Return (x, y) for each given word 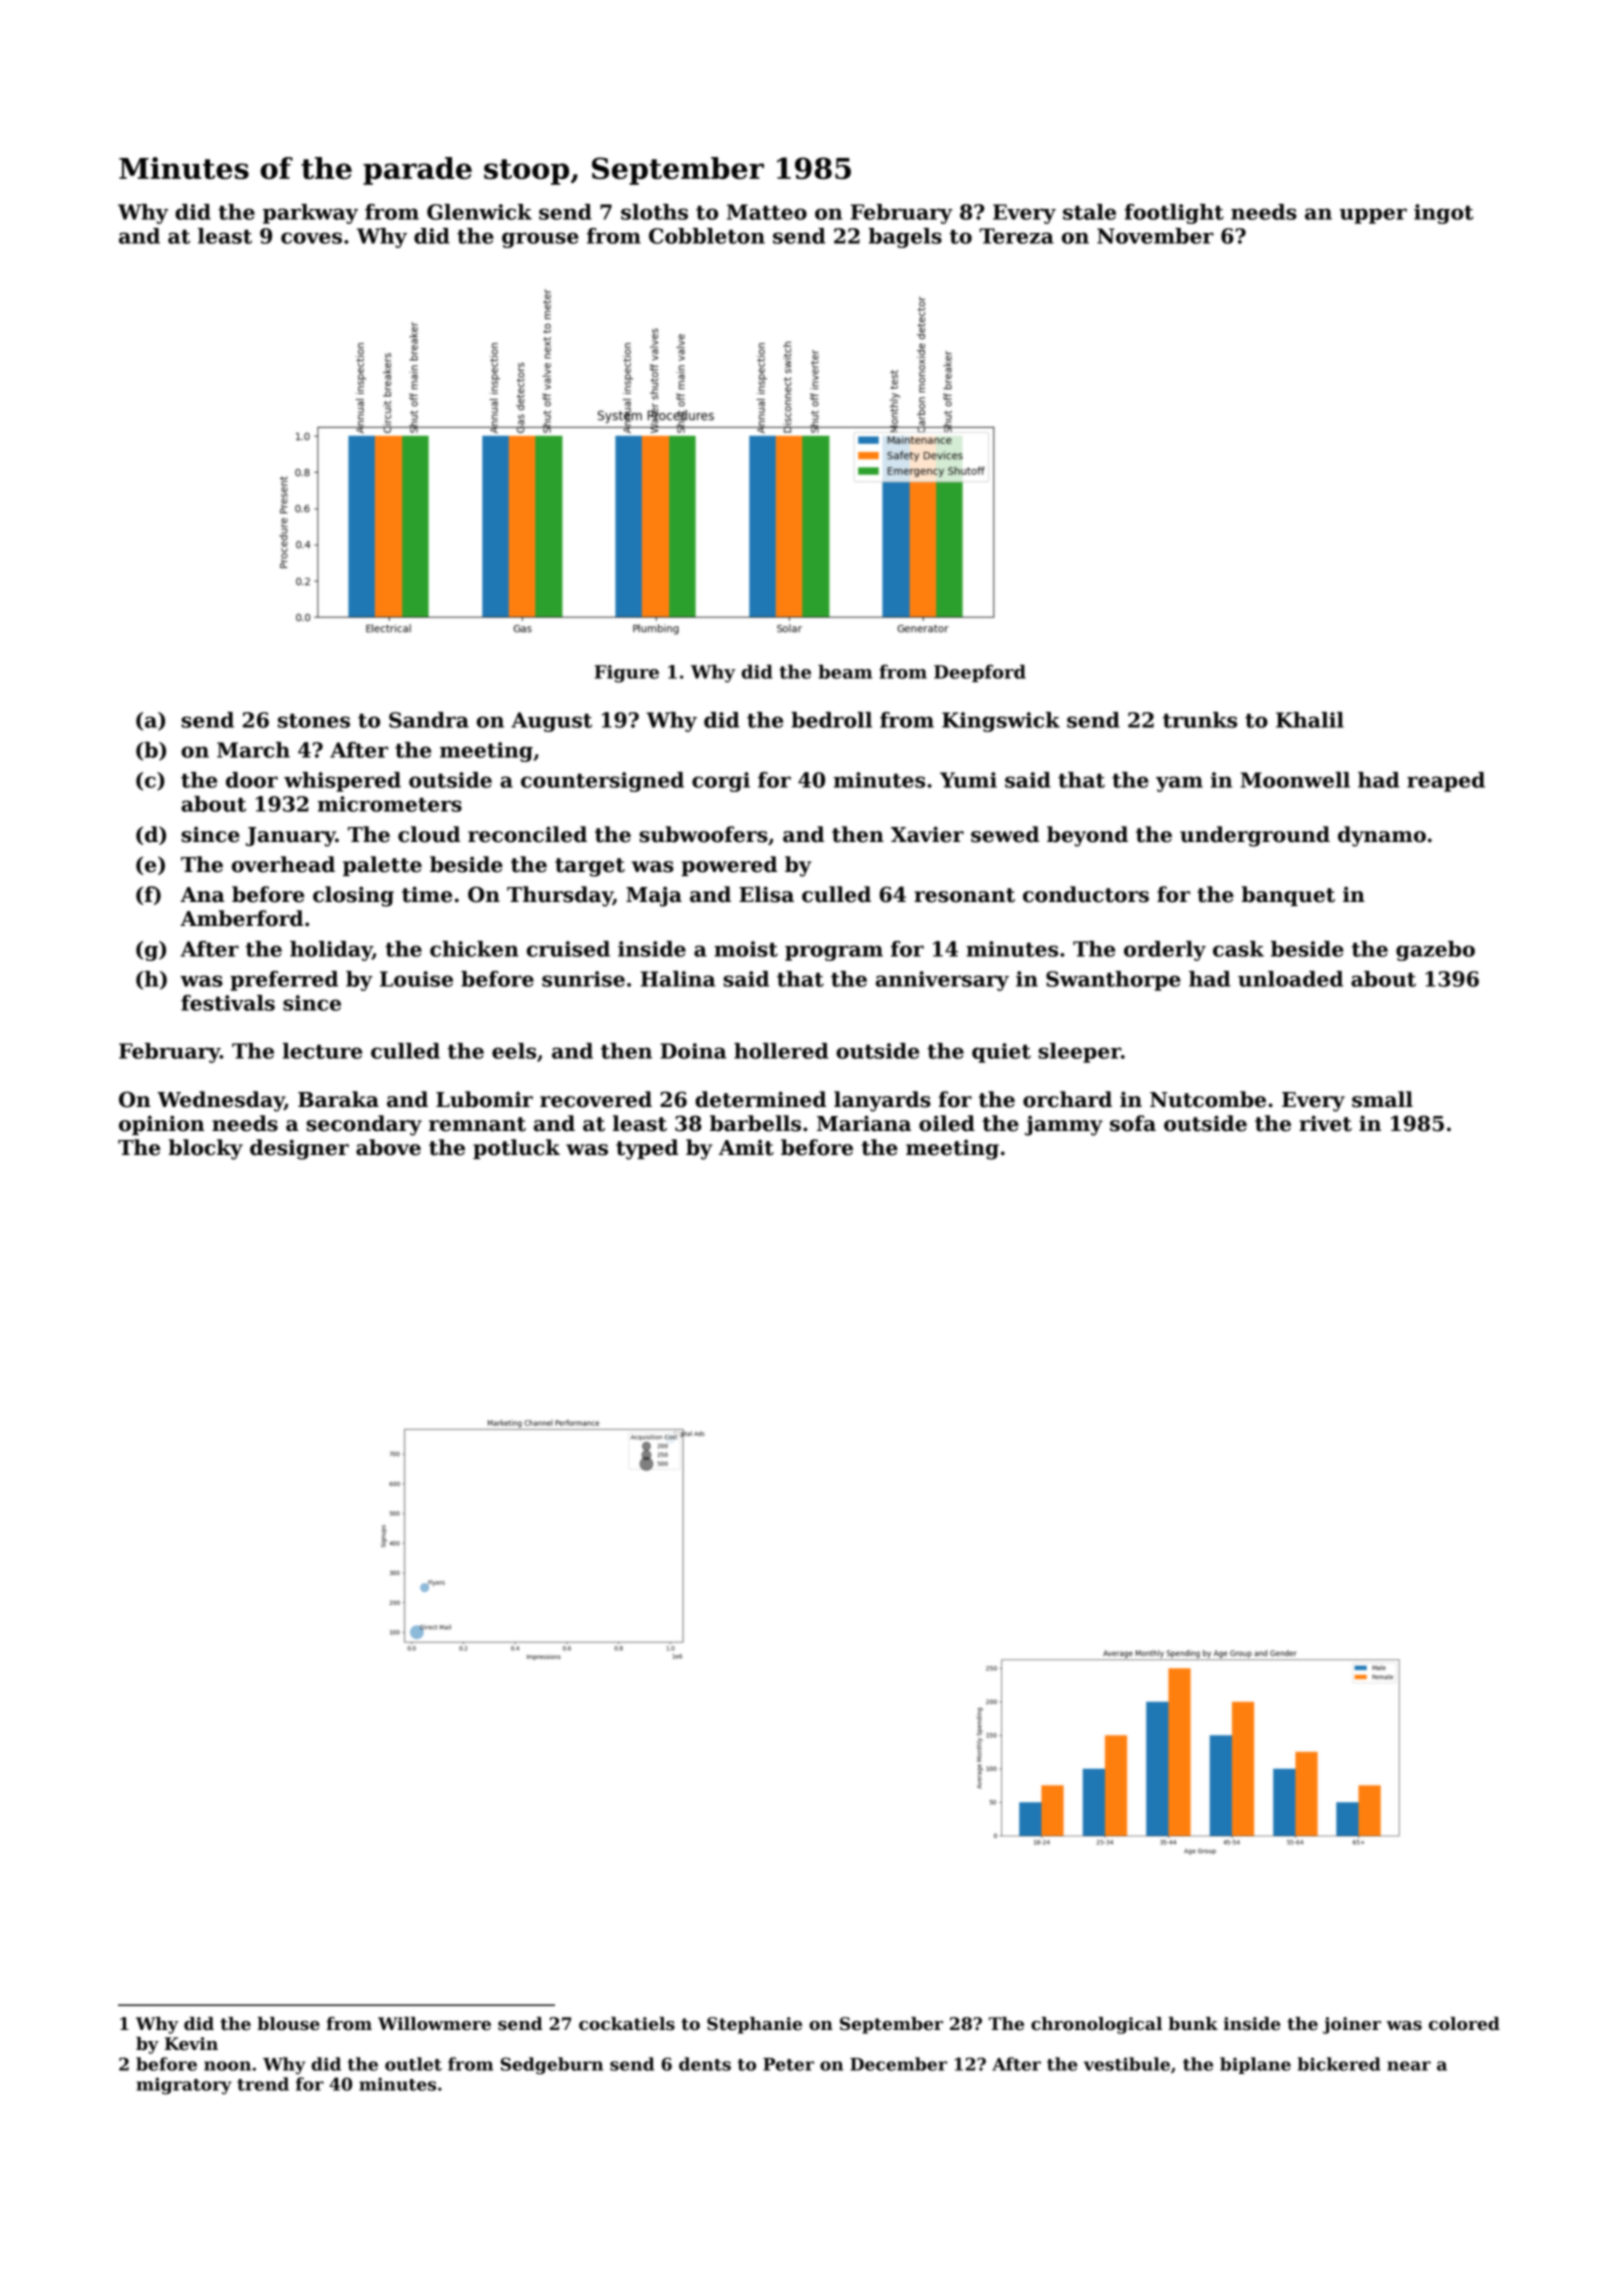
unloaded (1290, 979)
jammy (1064, 1125)
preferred (284, 981)
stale (1089, 212)
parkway (310, 214)
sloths (654, 212)
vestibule (1127, 2064)
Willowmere (434, 2024)
